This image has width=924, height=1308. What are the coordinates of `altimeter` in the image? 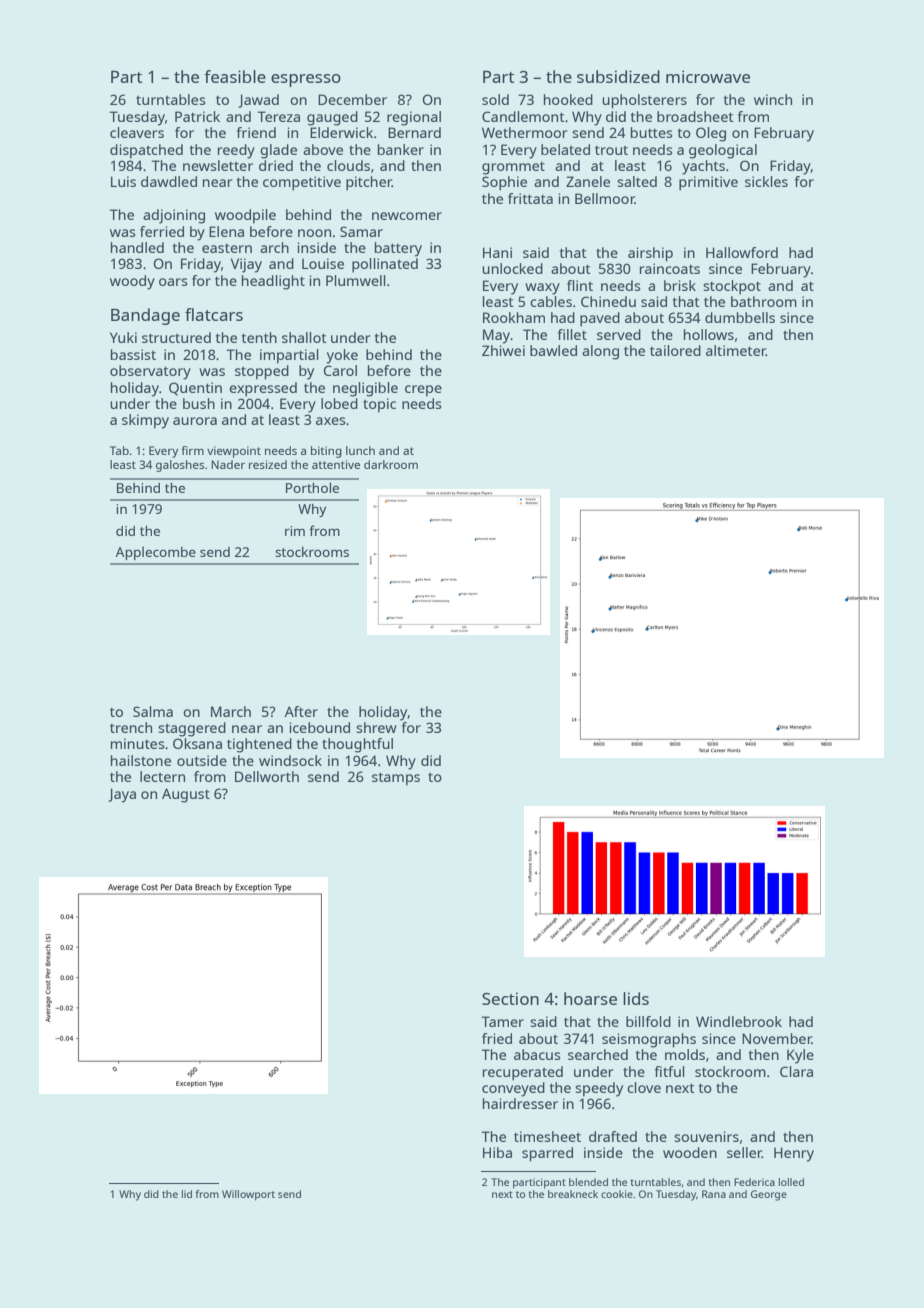 It's located at (736, 350).
